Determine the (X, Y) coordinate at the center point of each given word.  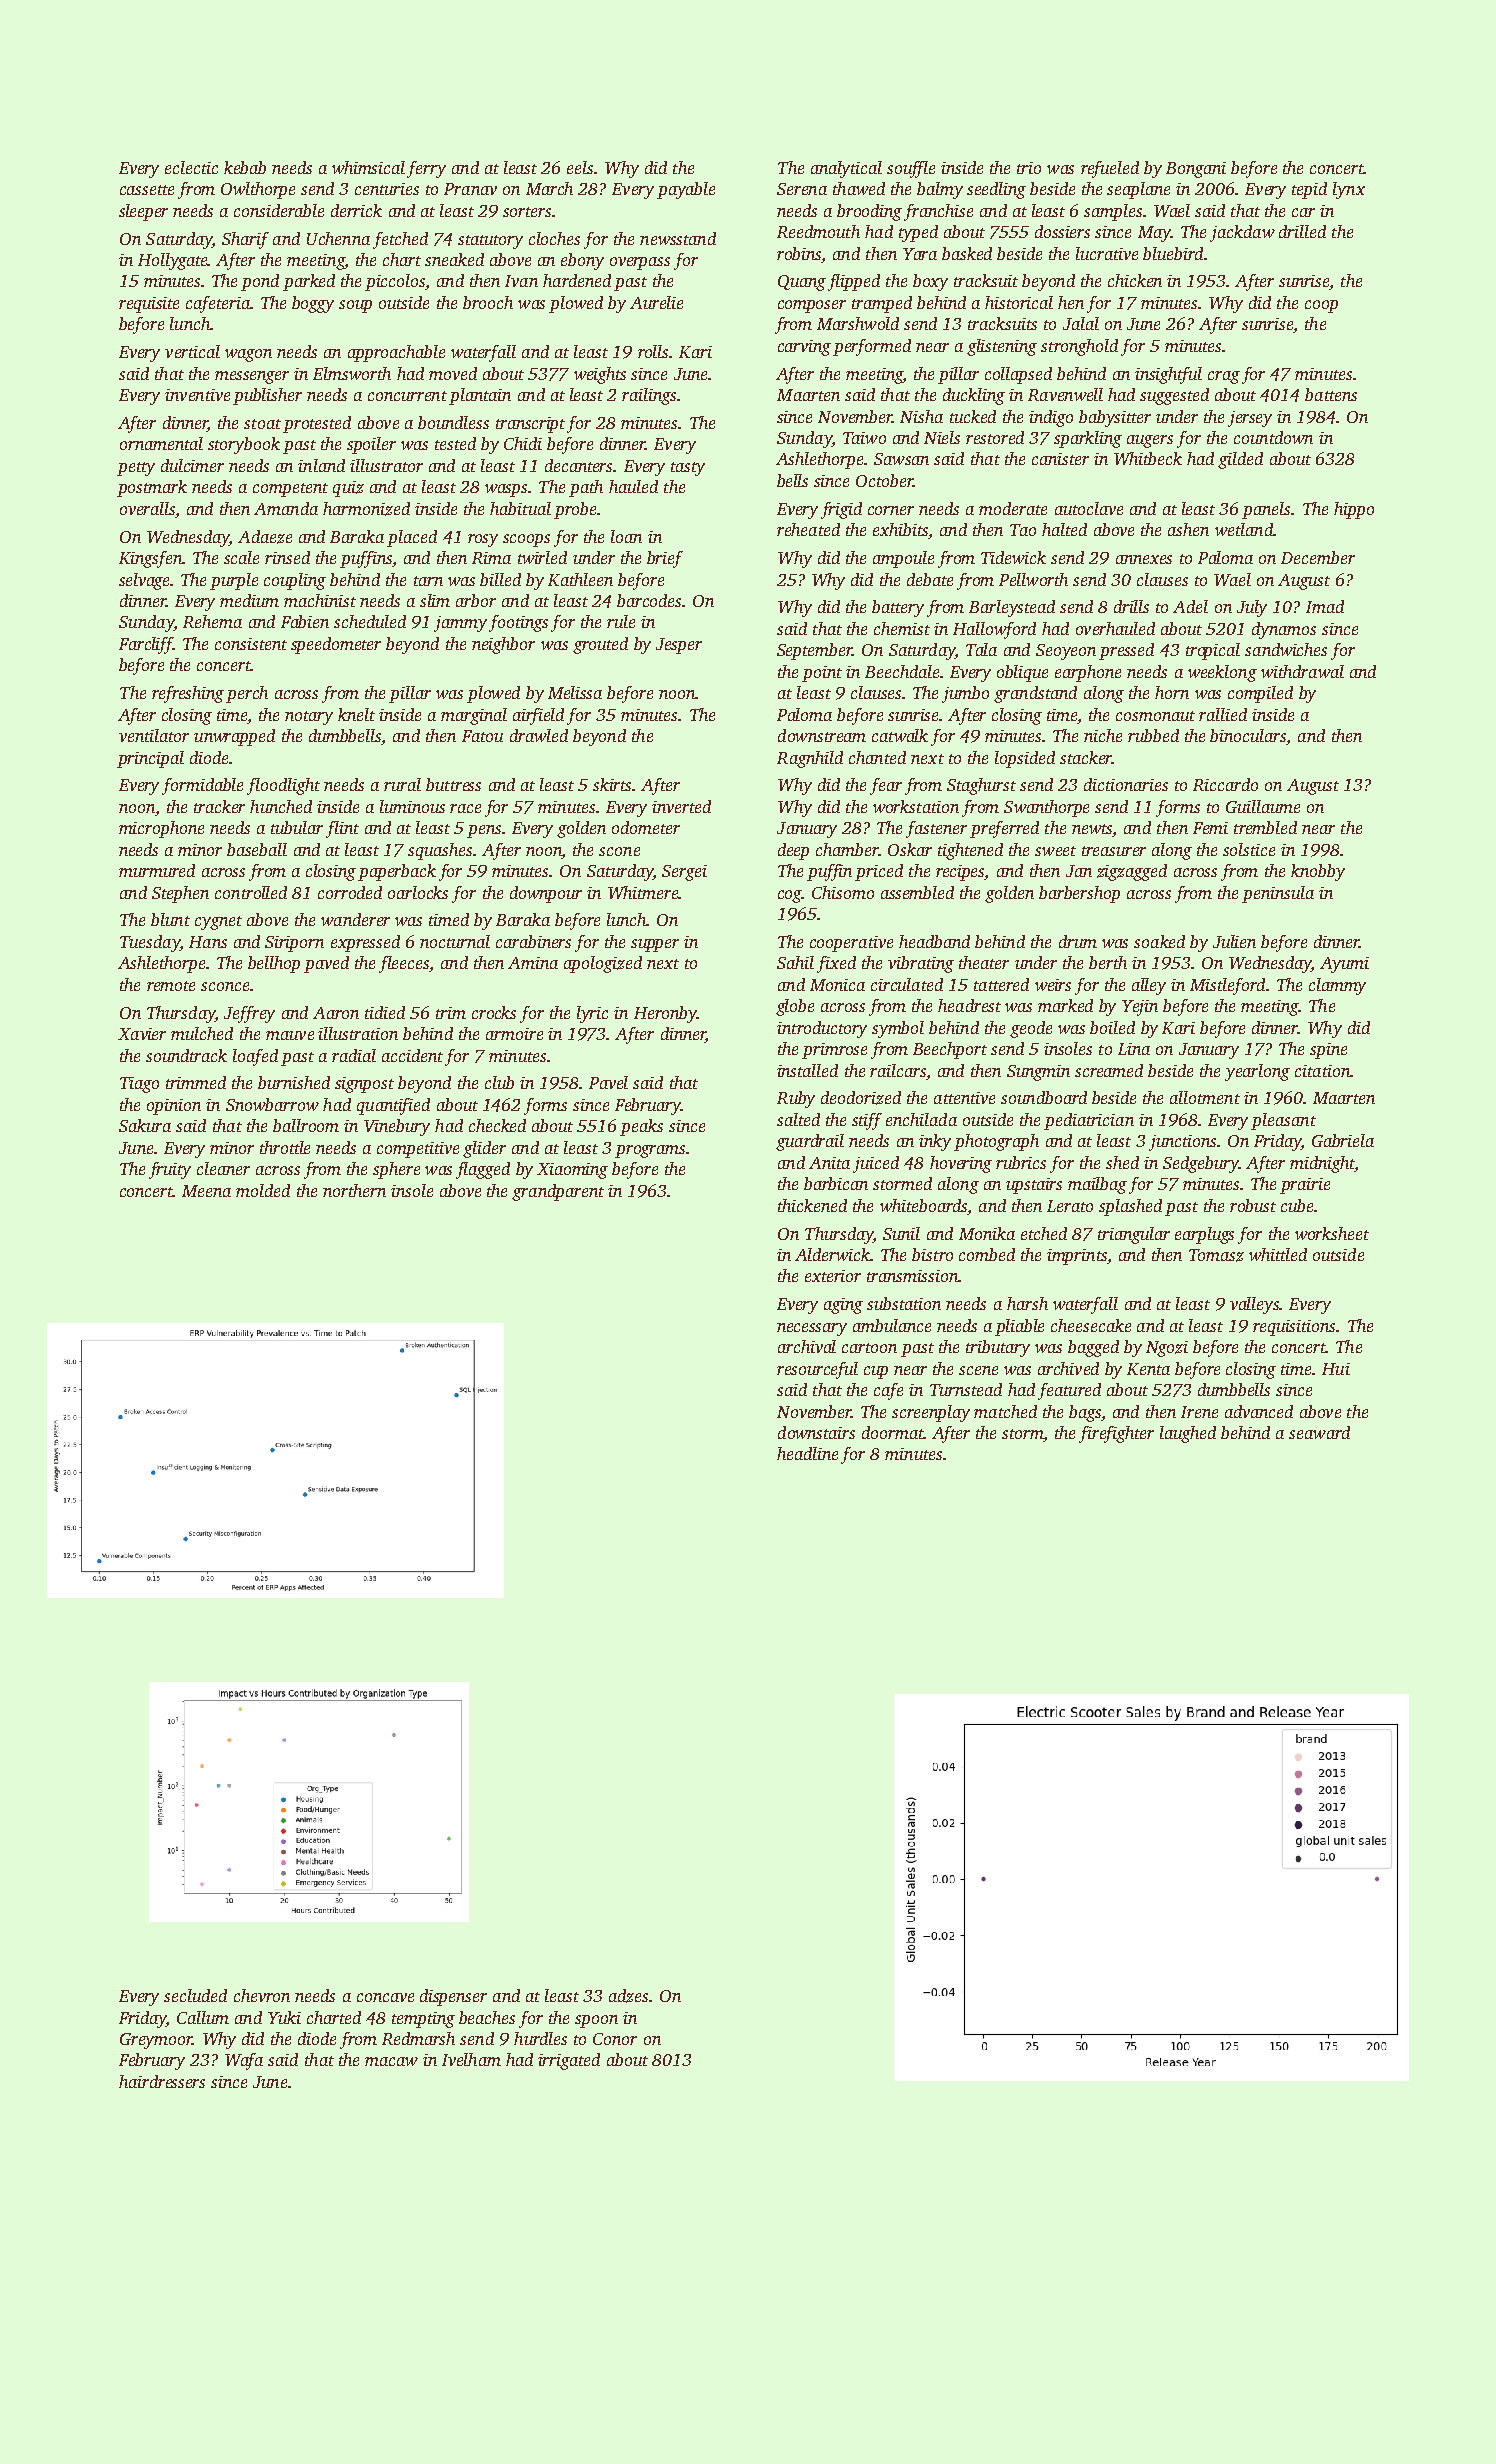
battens (1331, 394)
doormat (893, 1432)
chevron (262, 1995)
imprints (1077, 1257)
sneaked (454, 259)
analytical (846, 169)
